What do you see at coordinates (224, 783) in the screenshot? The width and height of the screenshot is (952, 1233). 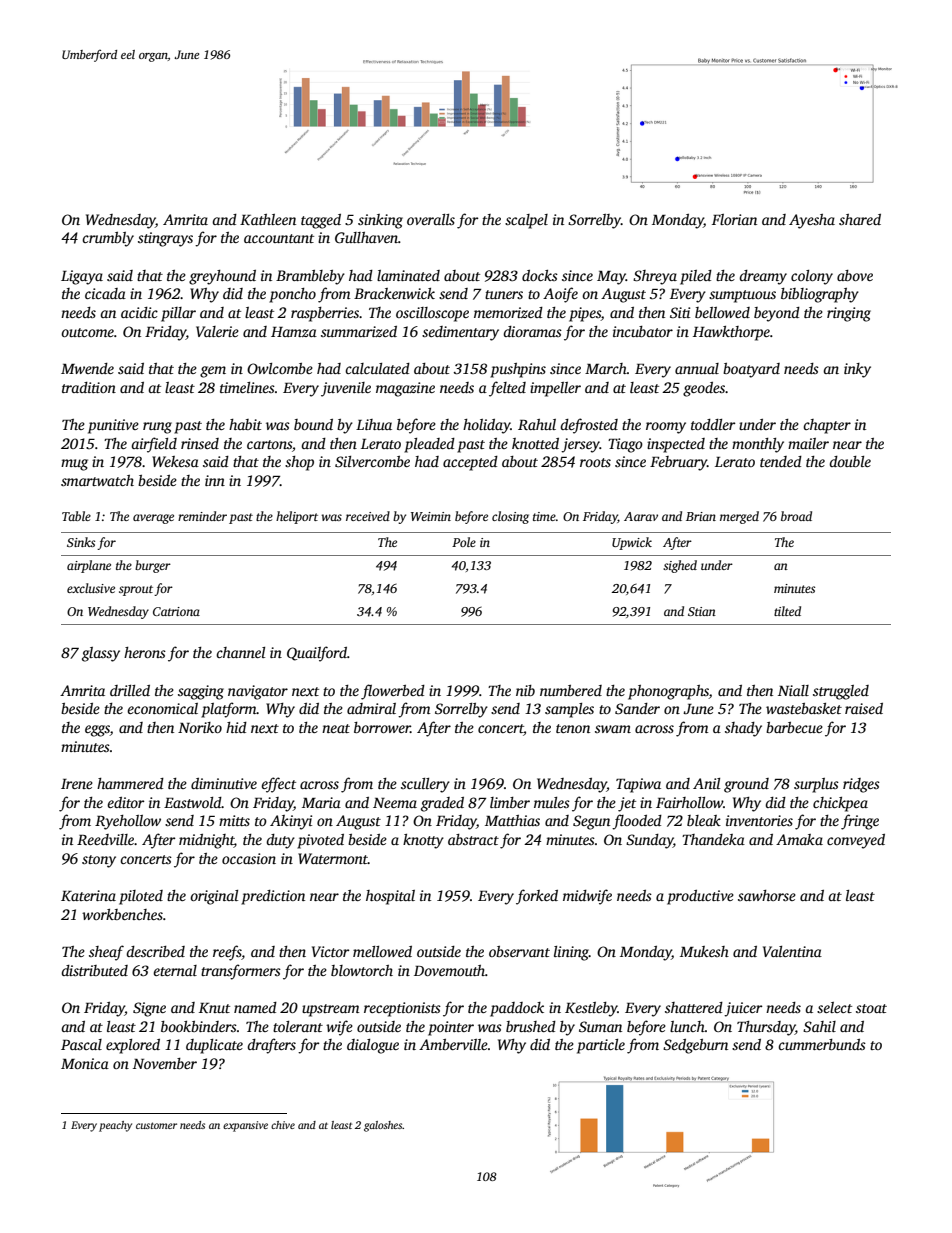 I see `diminutive` at bounding box center [224, 783].
